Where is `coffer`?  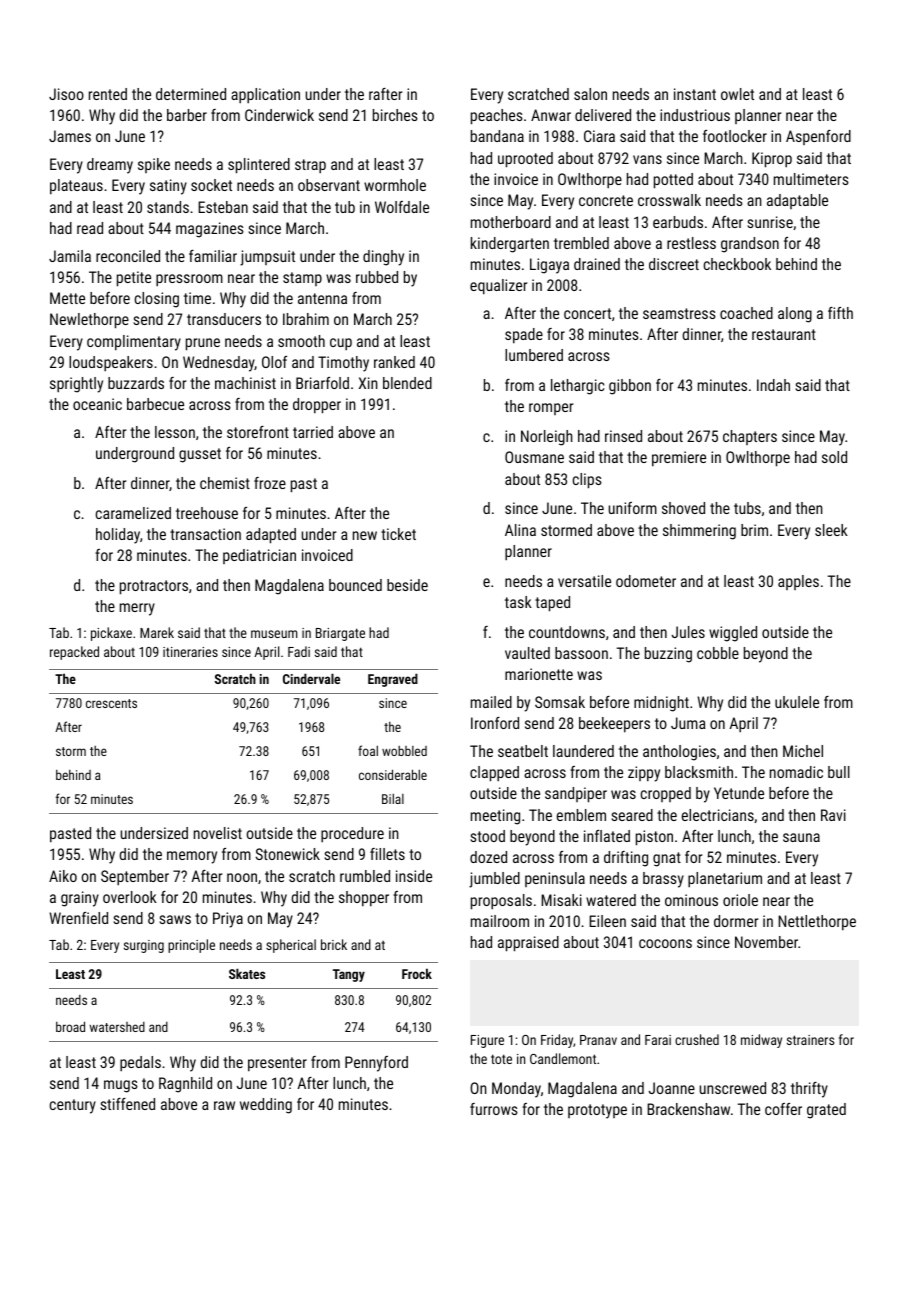
coffer is located at coordinates (783, 1109).
